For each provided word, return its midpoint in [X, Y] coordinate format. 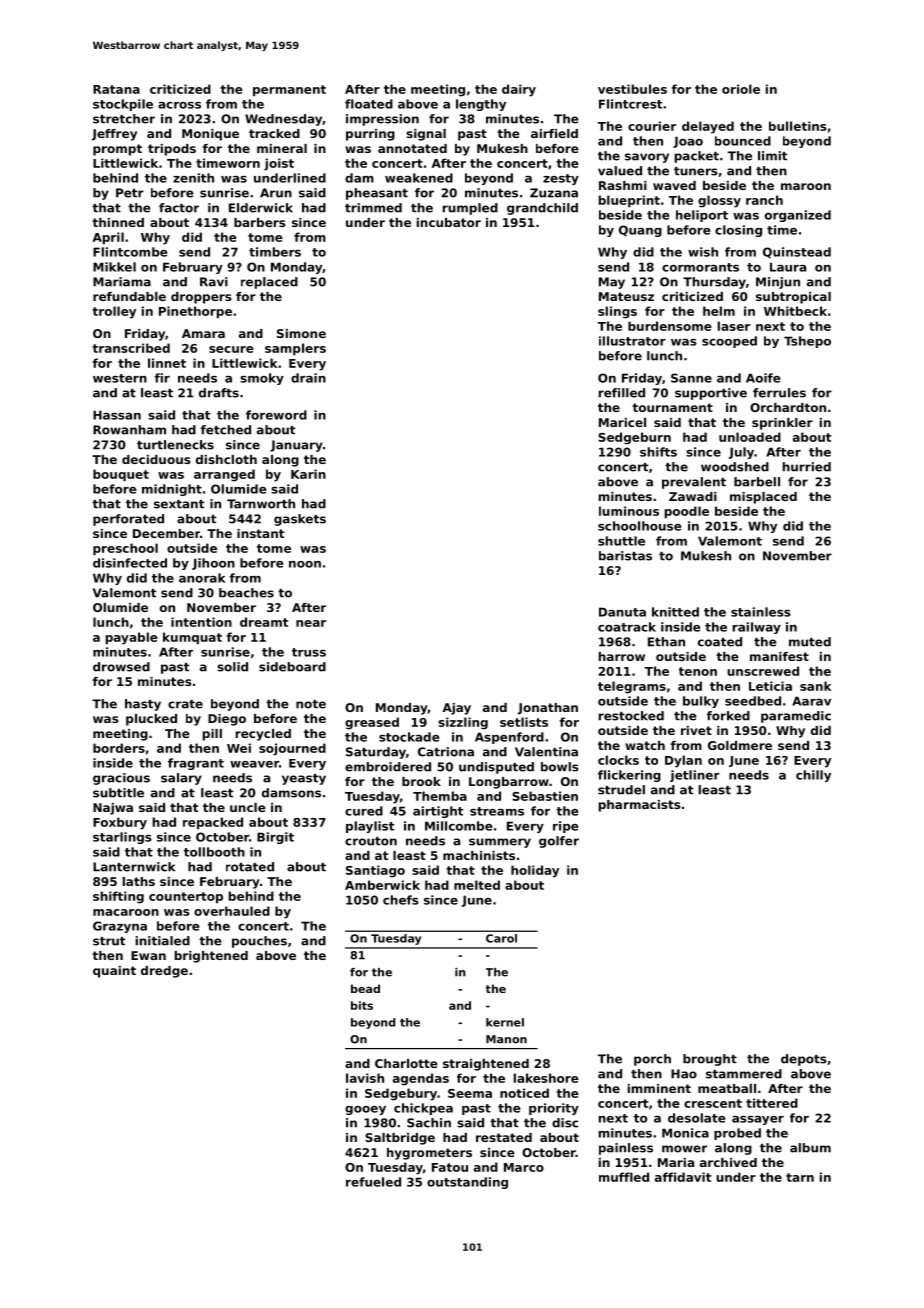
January [296, 446]
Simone [301, 333]
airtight [438, 812]
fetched [225, 430]
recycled [263, 735]
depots [804, 1060]
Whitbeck [795, 311]
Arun [276, 193]
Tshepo [807, 342]
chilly [813, 776]
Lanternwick [134, 867]
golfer [559, 842]
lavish [365, 1078]
